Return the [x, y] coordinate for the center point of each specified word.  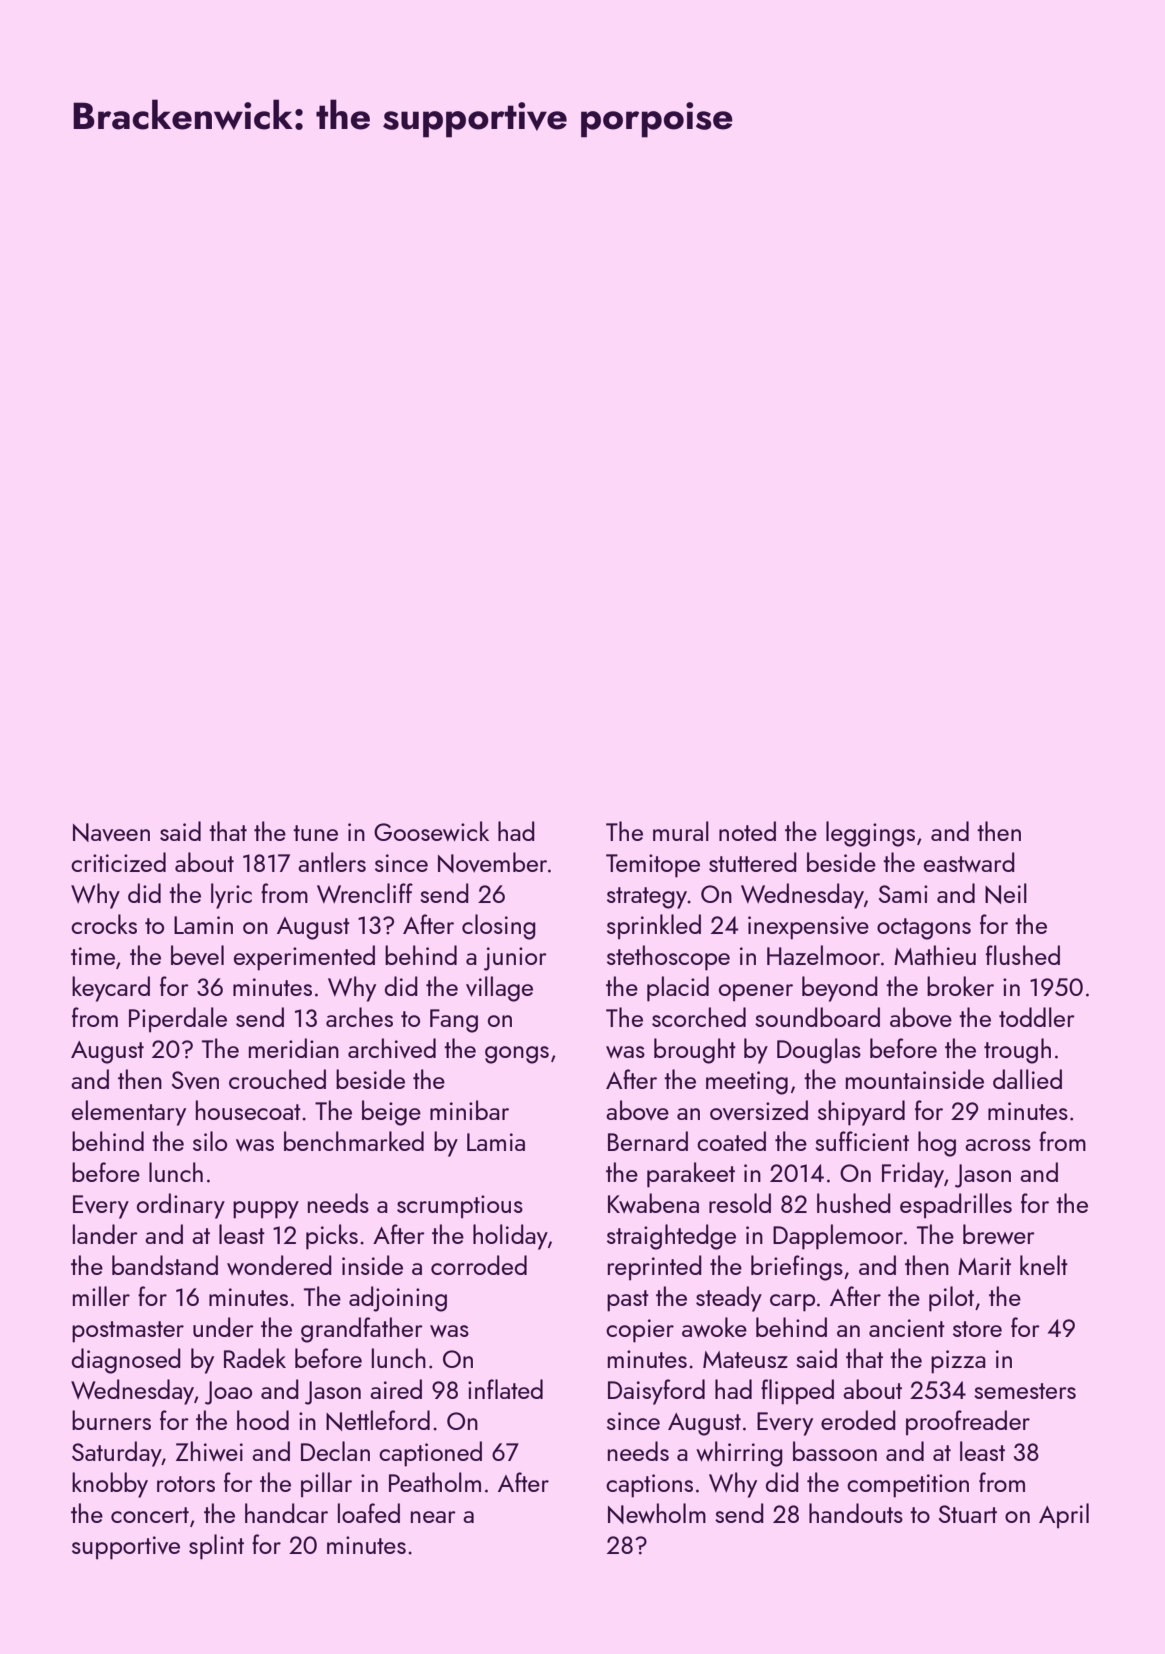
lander [105, 1234]
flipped [797, 1392]
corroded [479, 1265]
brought [695, 1051]
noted [747, 831]
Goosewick [431, 831]
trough [1017, 1051]
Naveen [111, 832]
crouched [277, 1079]
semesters [1025, 1391]
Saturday [117, 1454]
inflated [505, 1389]
